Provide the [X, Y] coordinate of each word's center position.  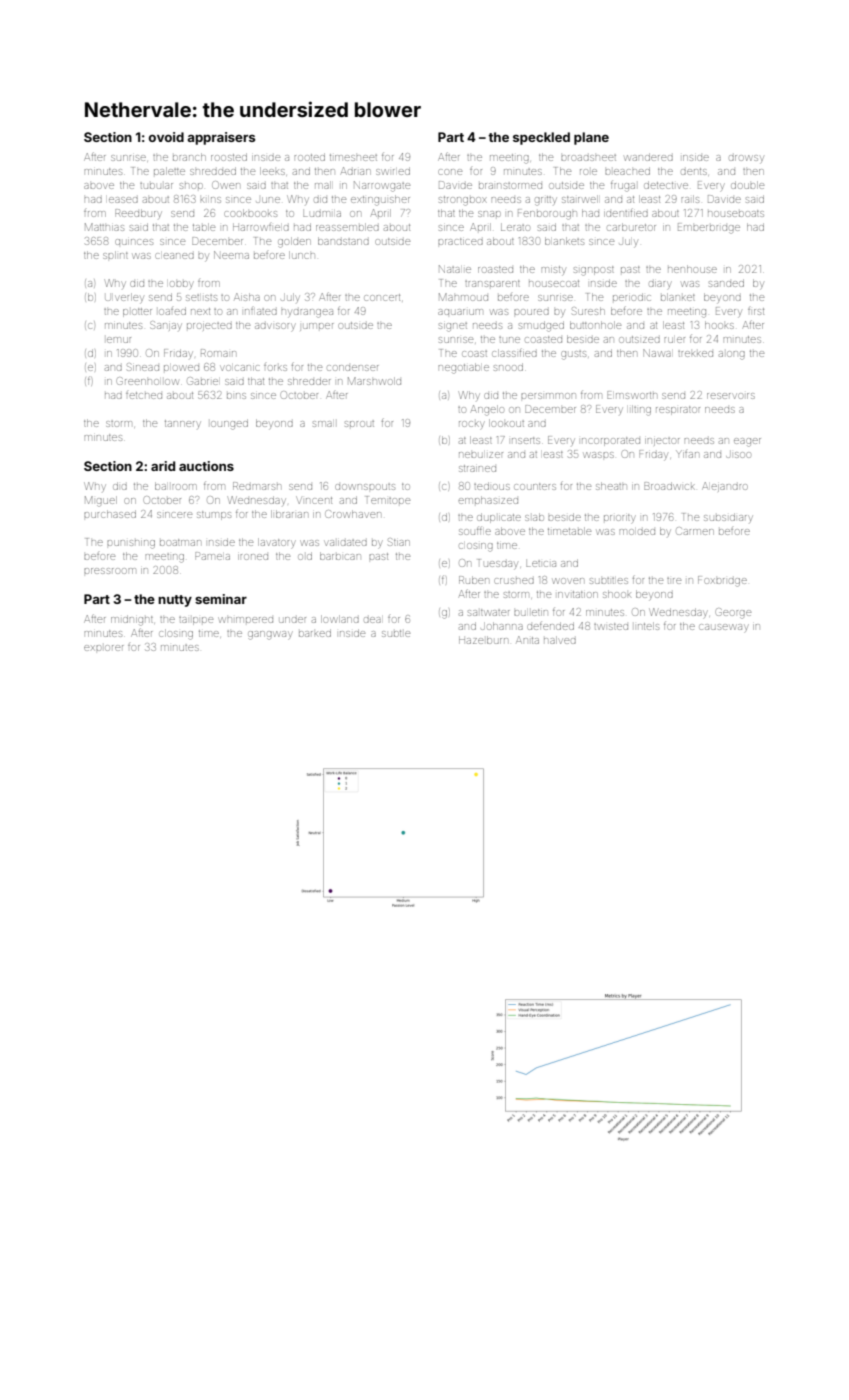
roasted [495, 269]
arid [163, 466]
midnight [132, 620]
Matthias [104, 227]
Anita [527, 640]
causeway [724, 628]
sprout [359, 424]
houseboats [736, 213]
